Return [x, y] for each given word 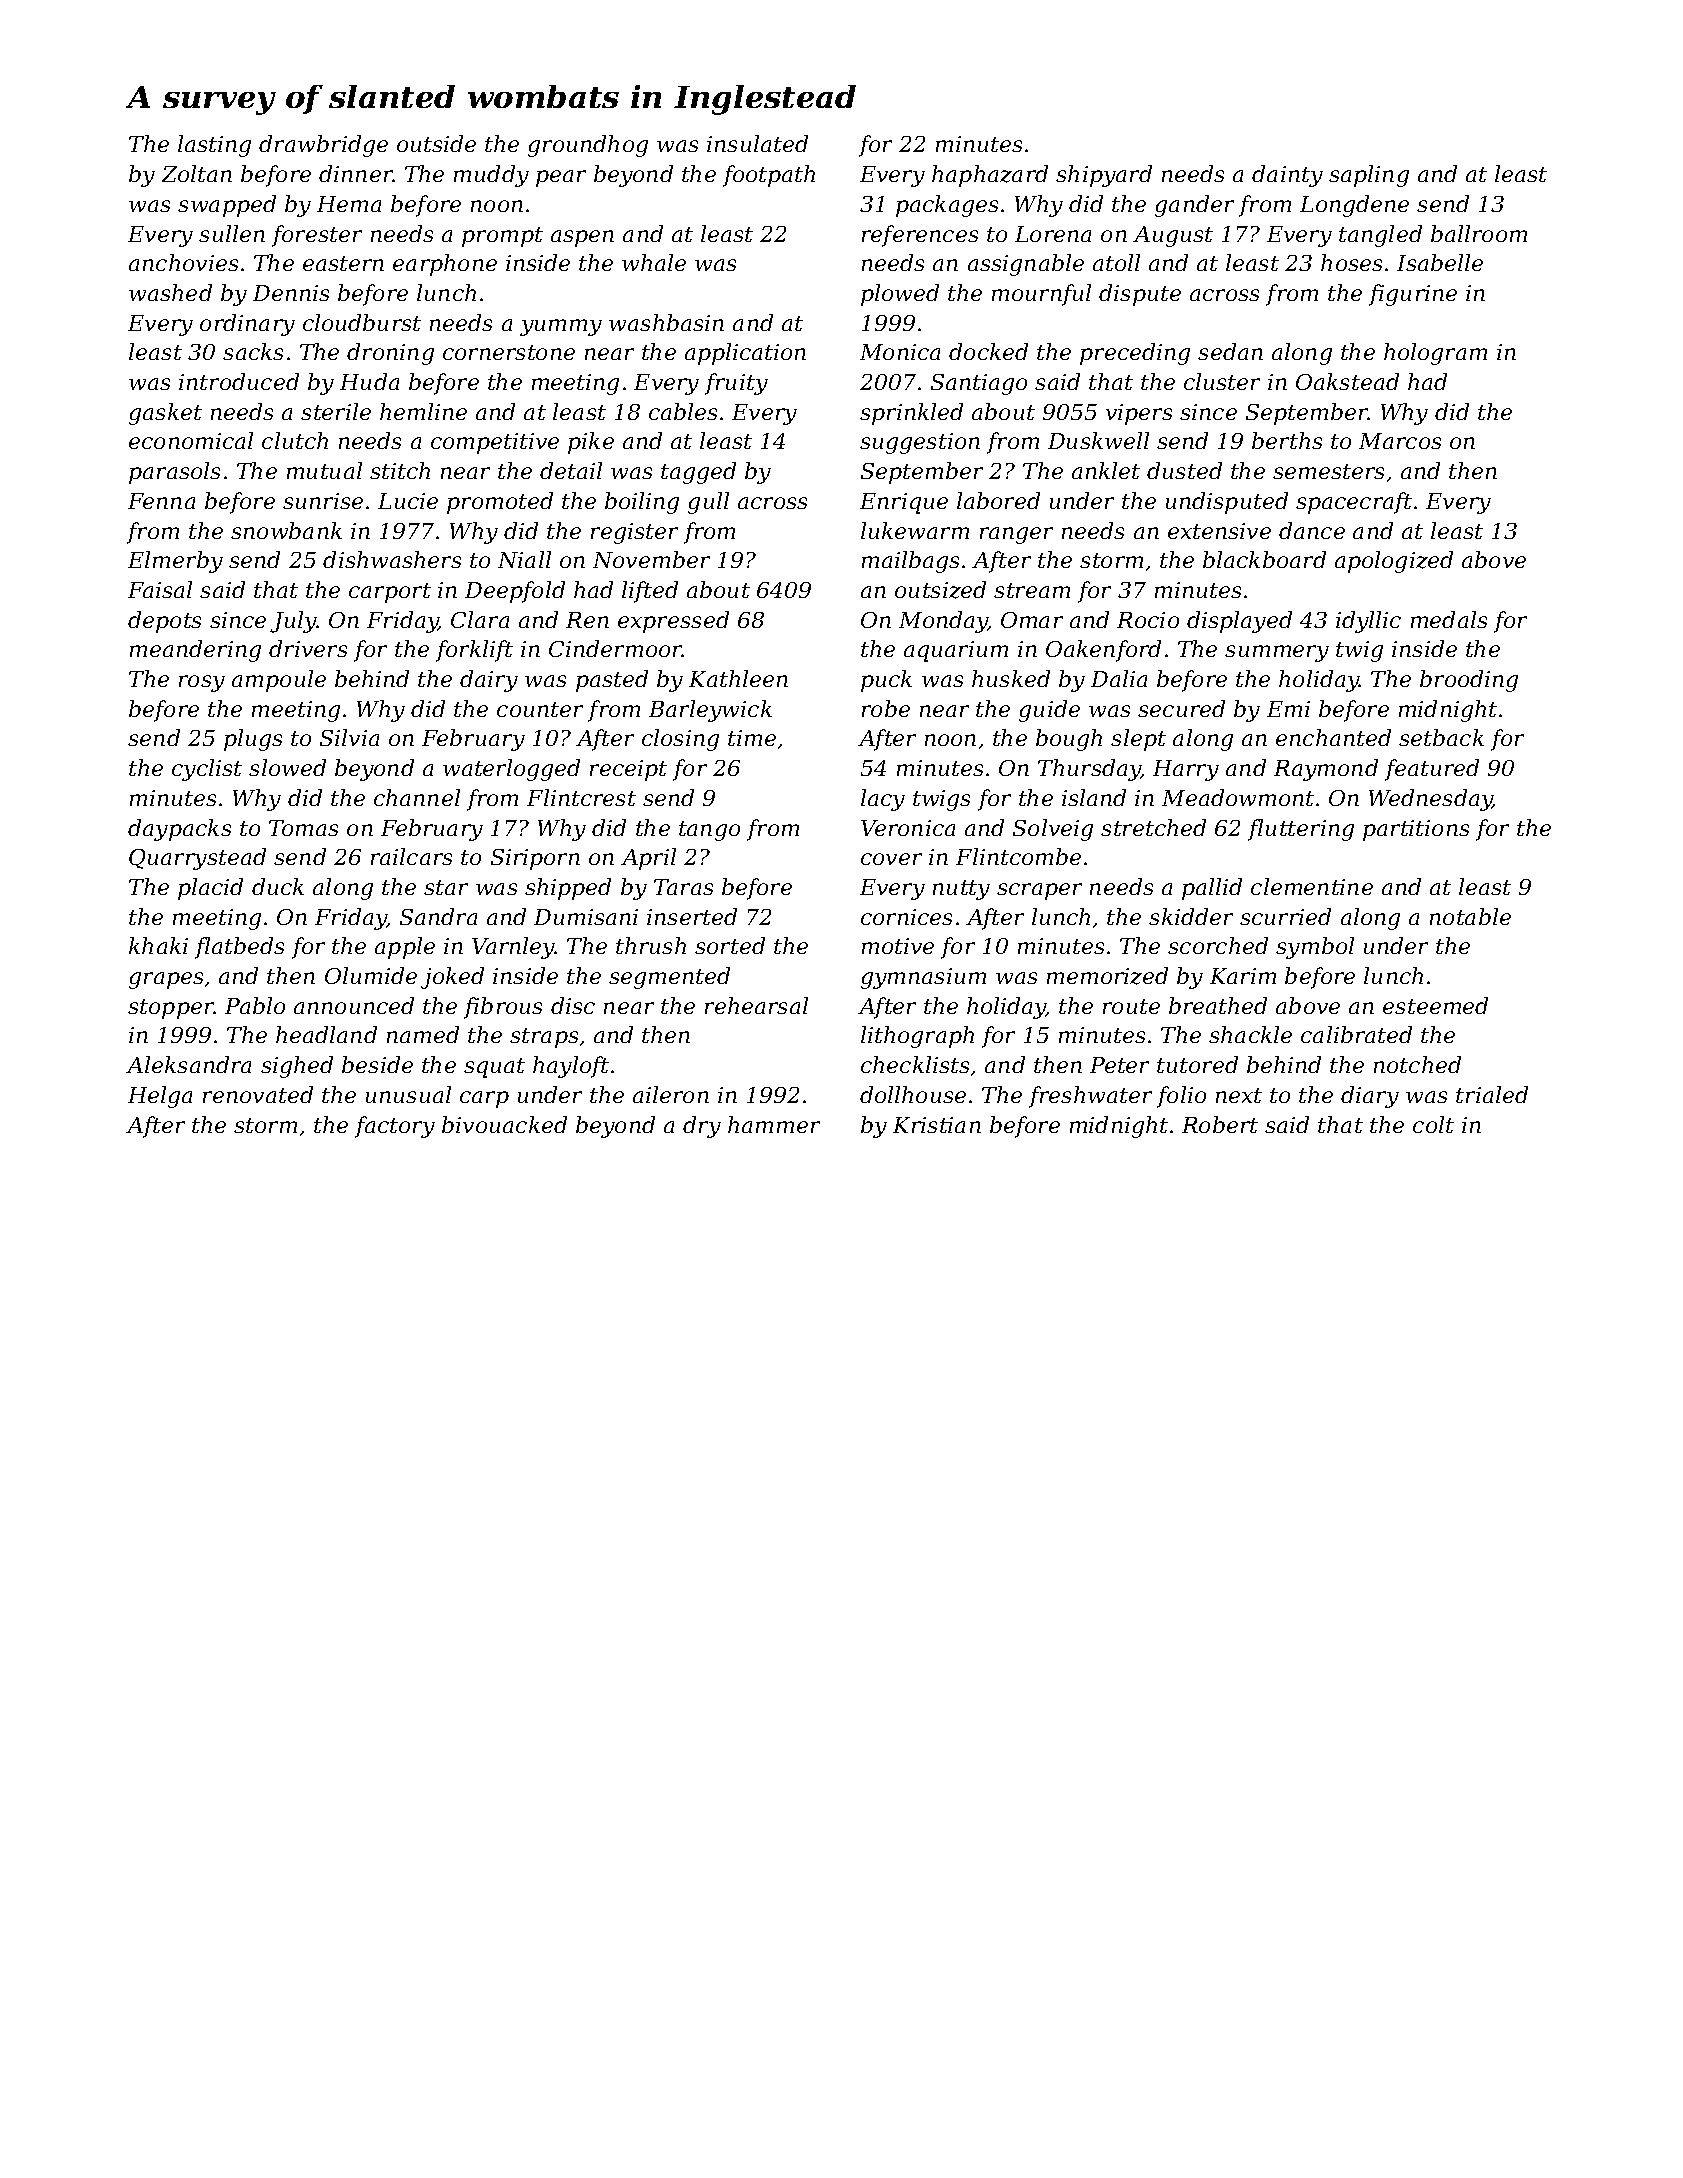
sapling [1369, 176]
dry [702, 1127]
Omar [1032, 620]
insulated [757, 143]
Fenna [161, 501]
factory [395, 1127]
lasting [214, 146]
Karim [1243, 976]
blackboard [1264, 559]
